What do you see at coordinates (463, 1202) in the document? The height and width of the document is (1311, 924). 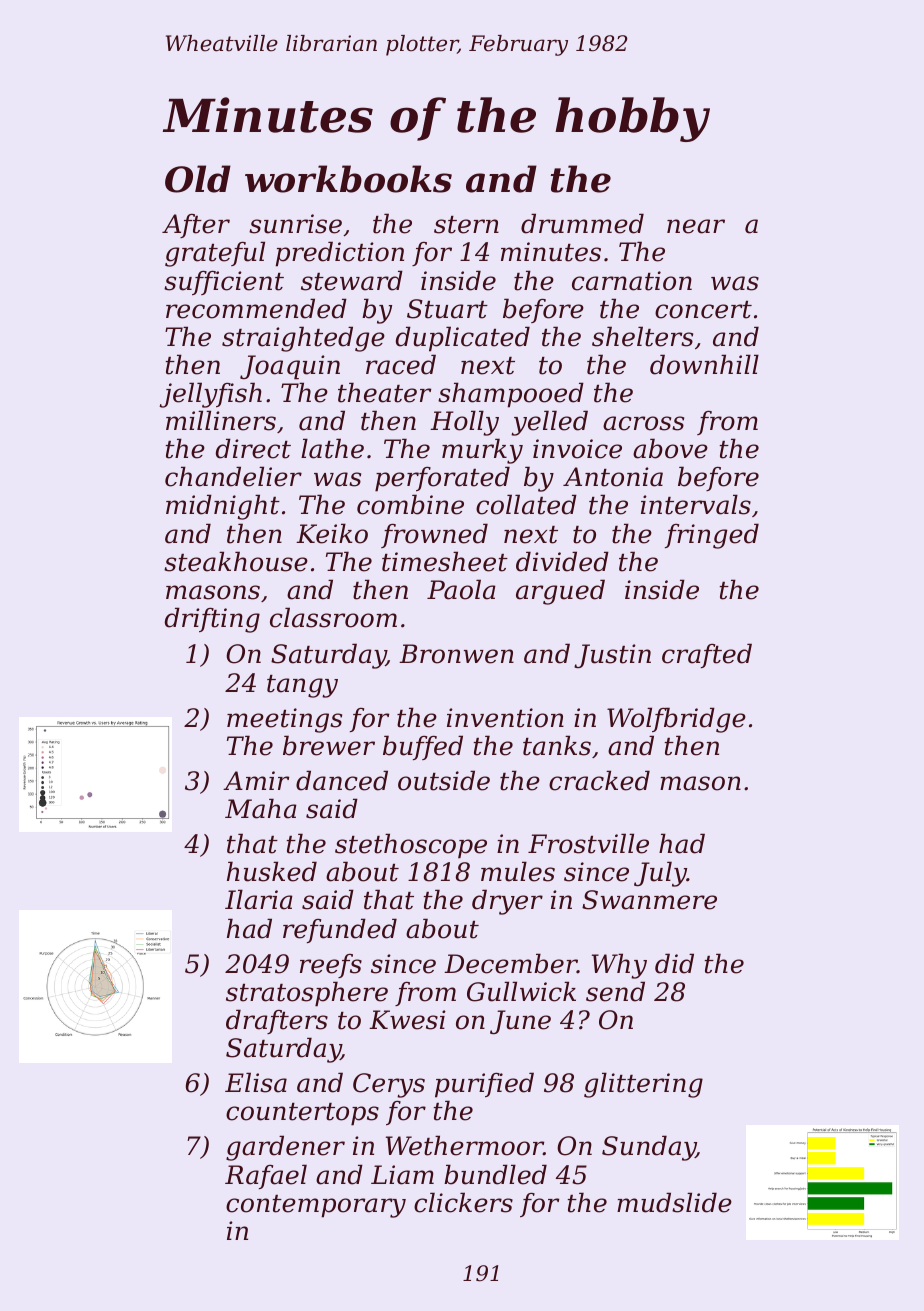 I see `clickers` at bounding box center [463, 1202].
